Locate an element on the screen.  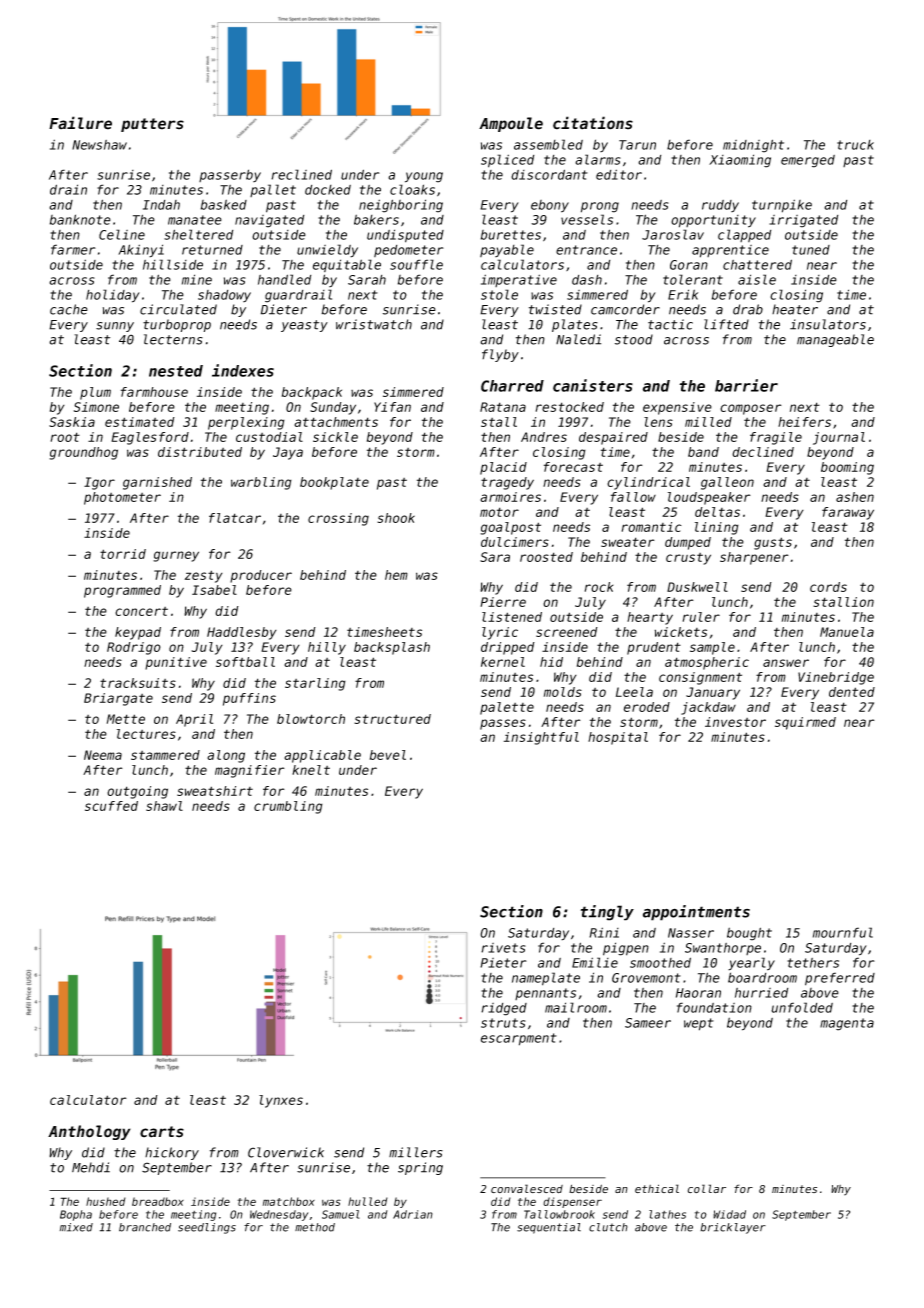
midnight is located at coordinates (753, 146).
